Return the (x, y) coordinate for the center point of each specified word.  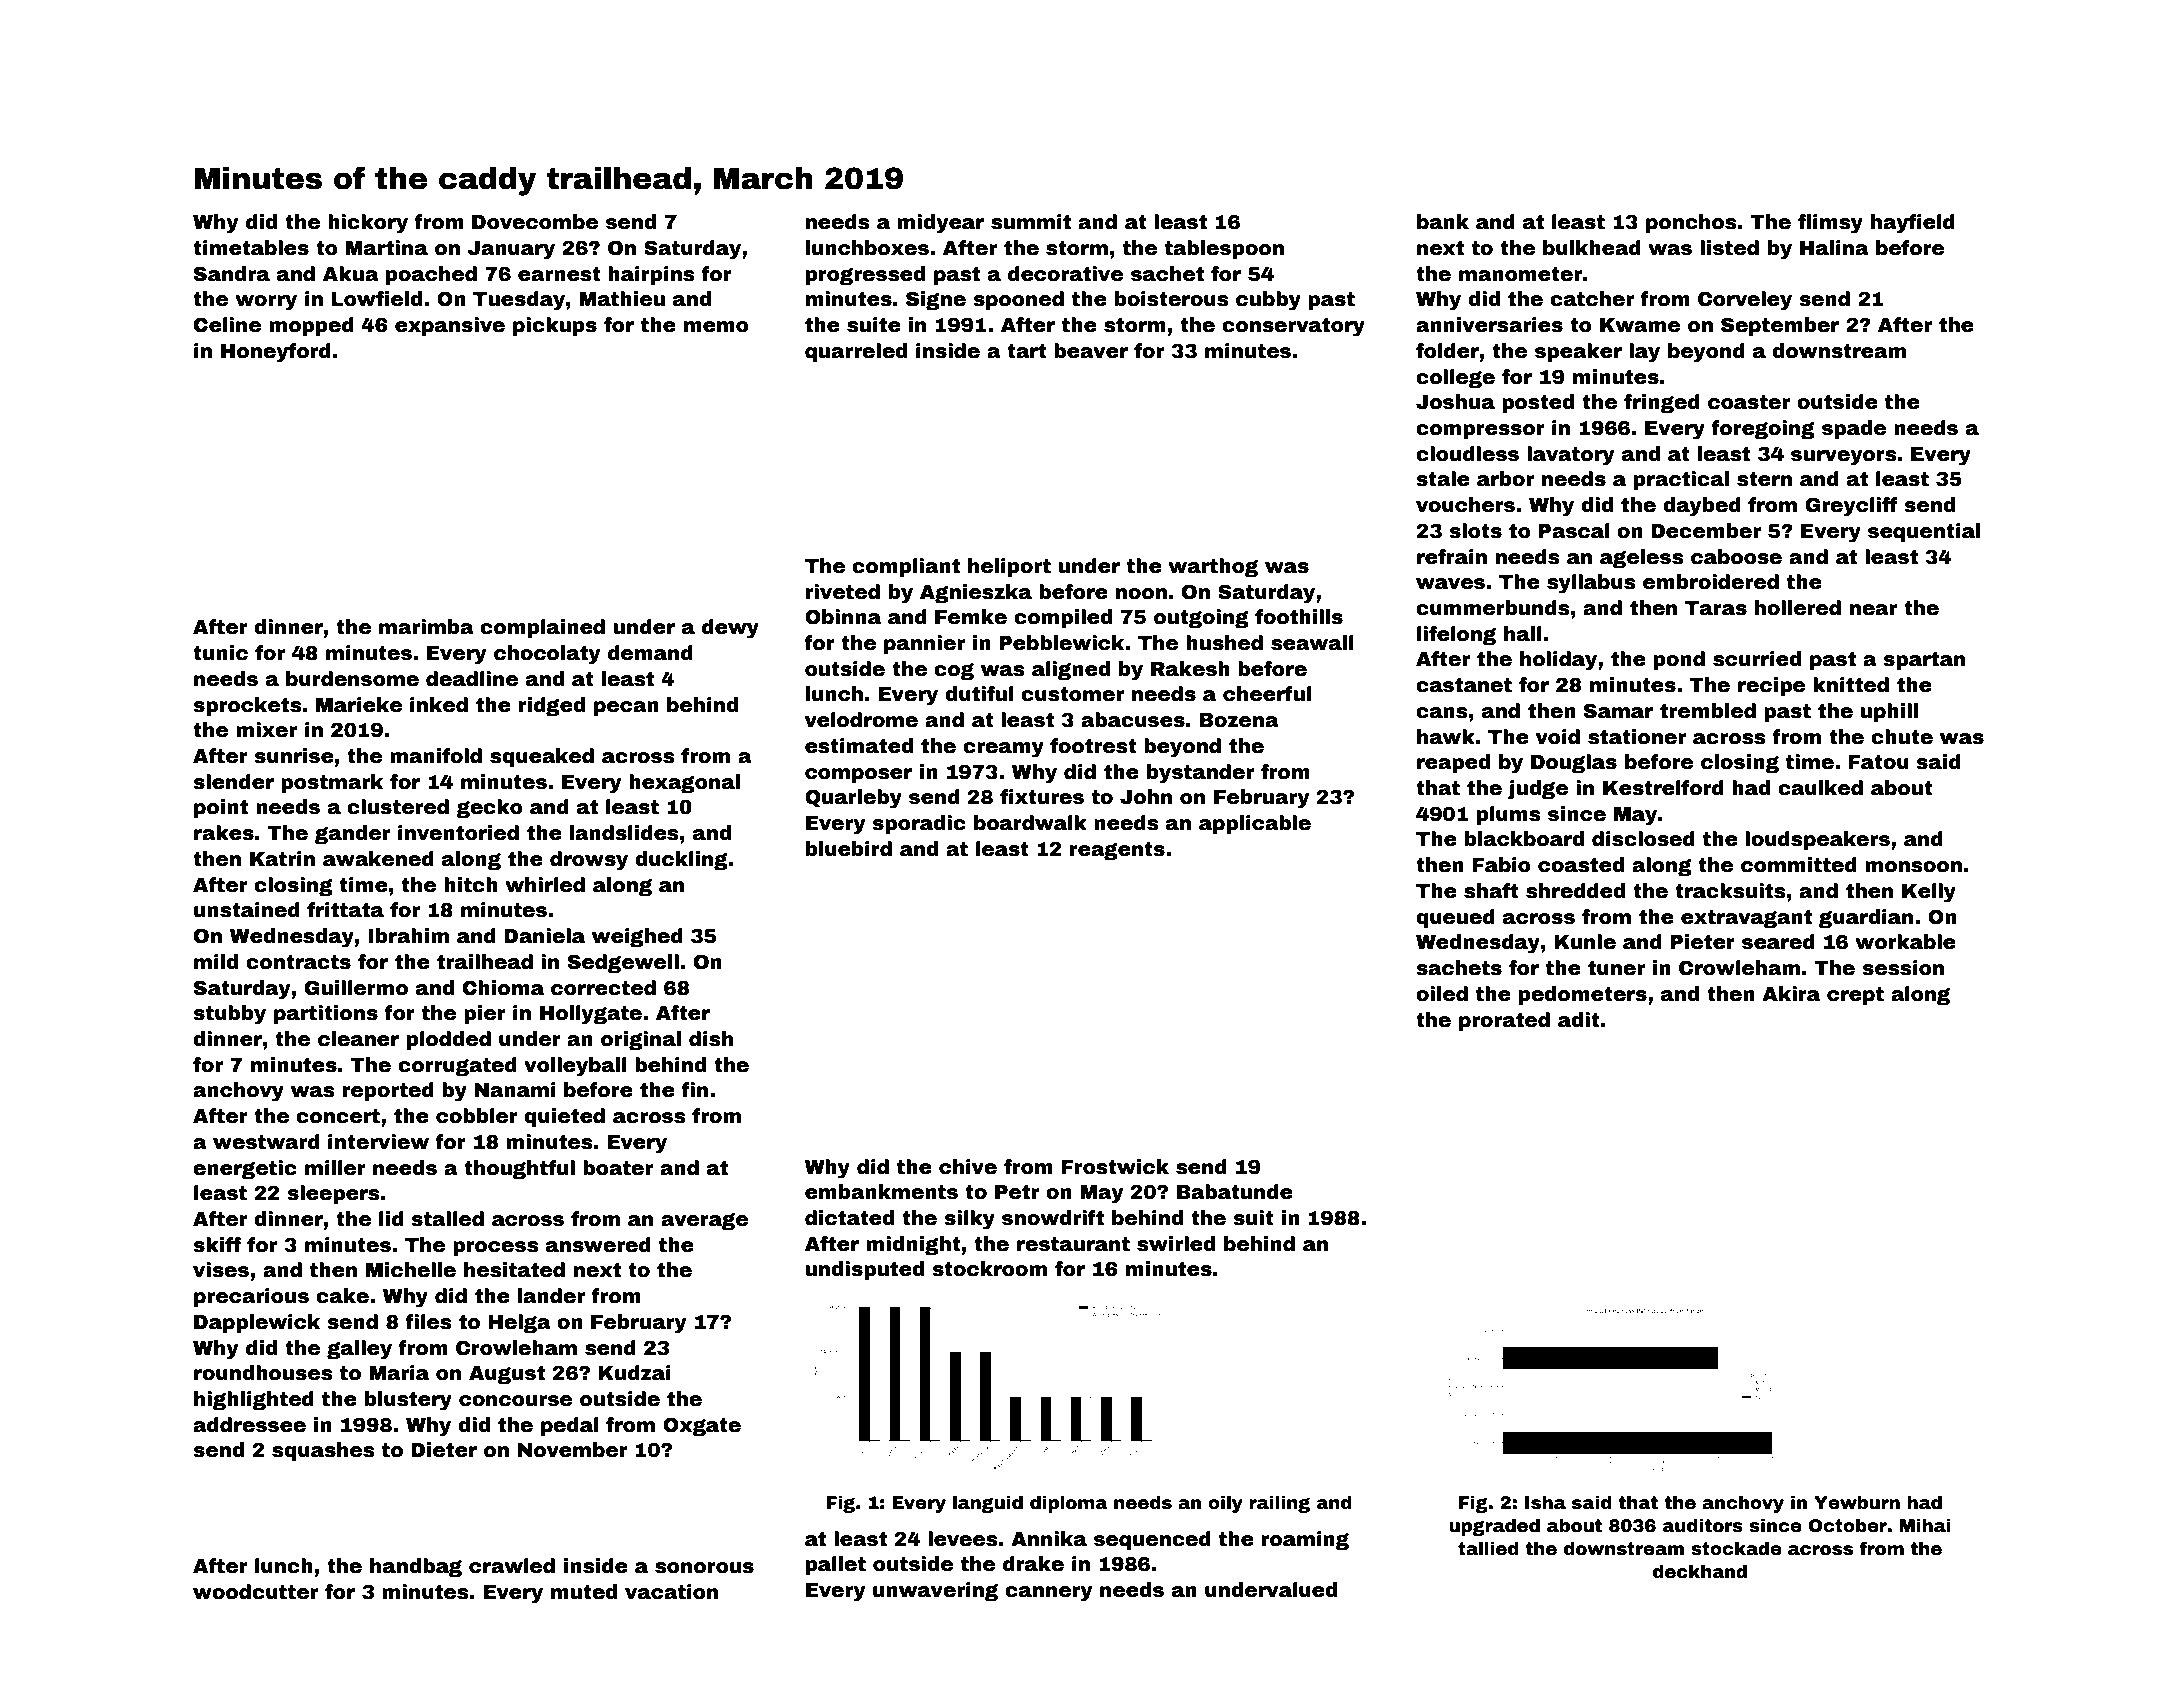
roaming (1305, 1540)
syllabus (1591, 584)
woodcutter (255, 1592)
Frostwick (1115, 1167)
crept (1855, 996)
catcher (1592, 299)
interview (378, 1142)
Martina (387, 248)
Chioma (503, 988)
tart (1027, 351)
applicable (1255, 824)
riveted (843, 592)
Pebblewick (1061, 643)
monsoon (1913, 867)
